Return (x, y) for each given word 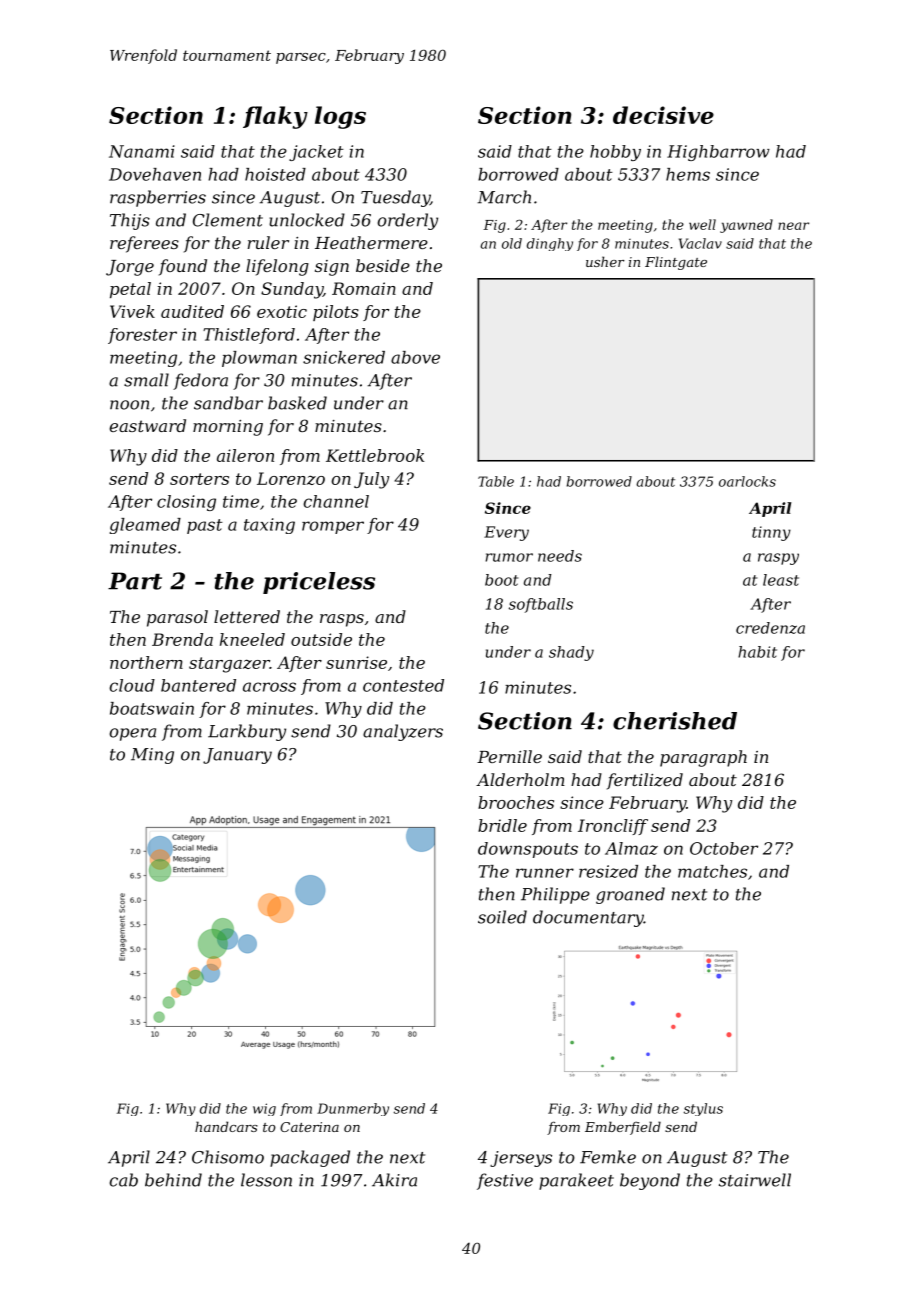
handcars (226, 1126)
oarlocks (747, 481)
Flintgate (676, 263)
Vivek (132, 311)
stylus (703, 1109)
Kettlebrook (375, 455)
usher (605, 261)
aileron (245, 455)
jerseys (521, 1159)
